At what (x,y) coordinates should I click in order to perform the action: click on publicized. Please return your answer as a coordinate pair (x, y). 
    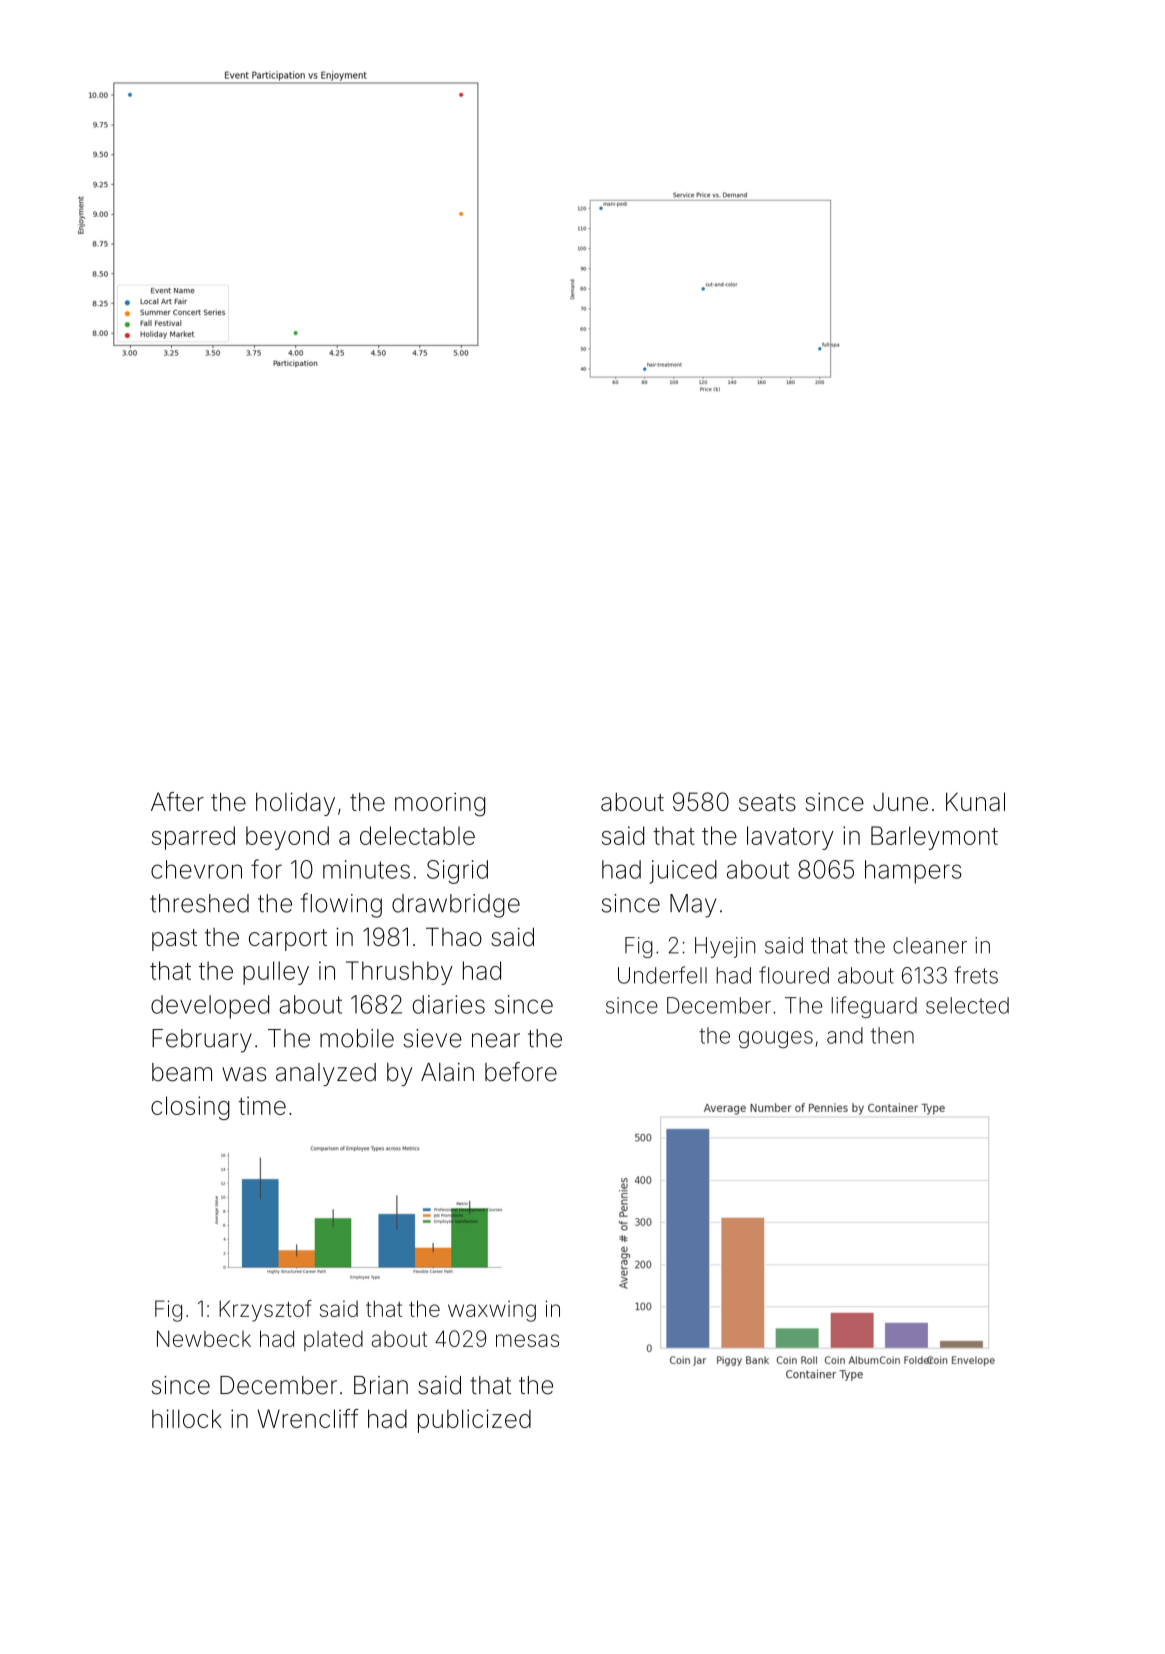
    Looking at the image, I should click on (474, 1421).
